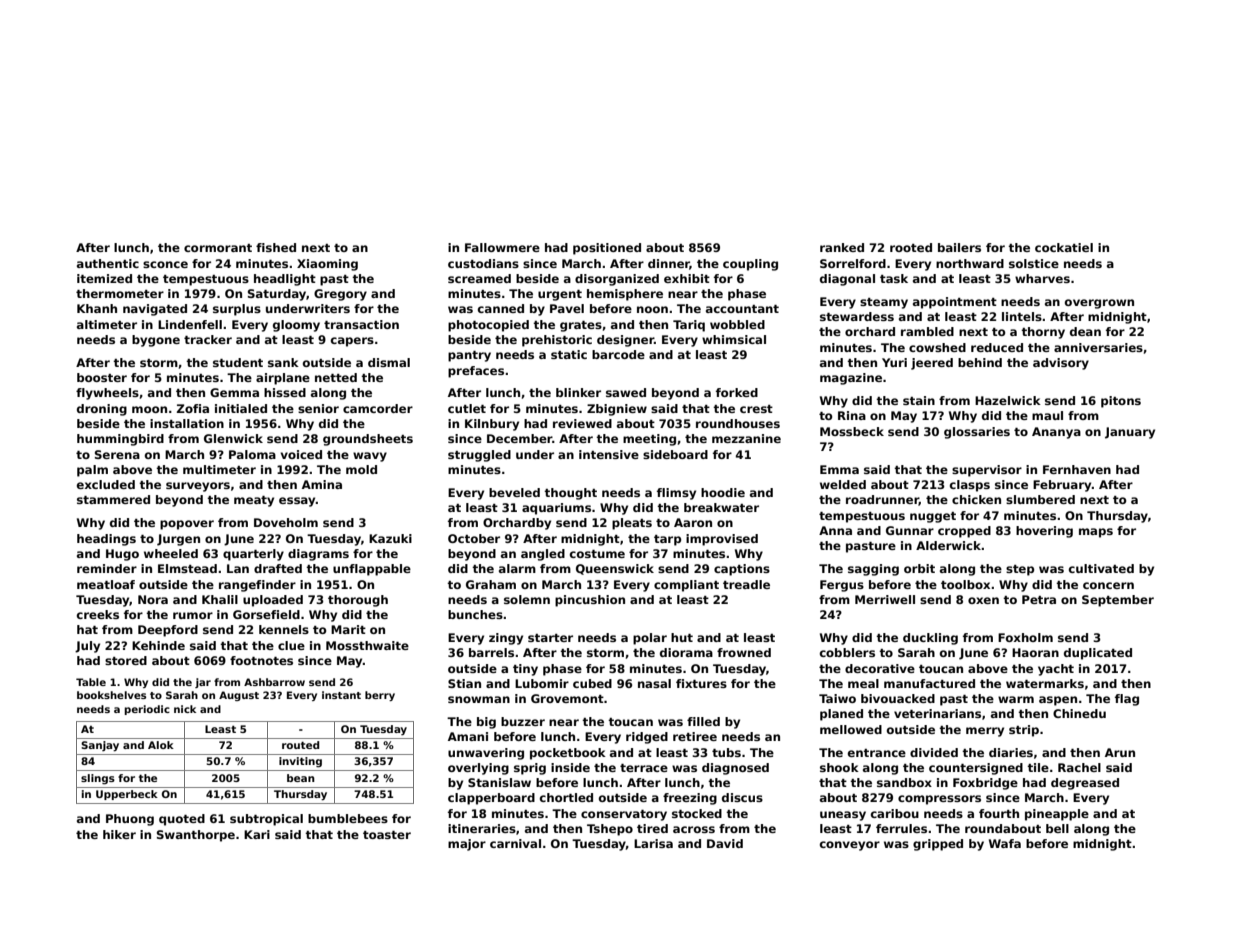  Describe the element at coordinates (165, 264) in the screenshot. I see `sconce` at that location.
